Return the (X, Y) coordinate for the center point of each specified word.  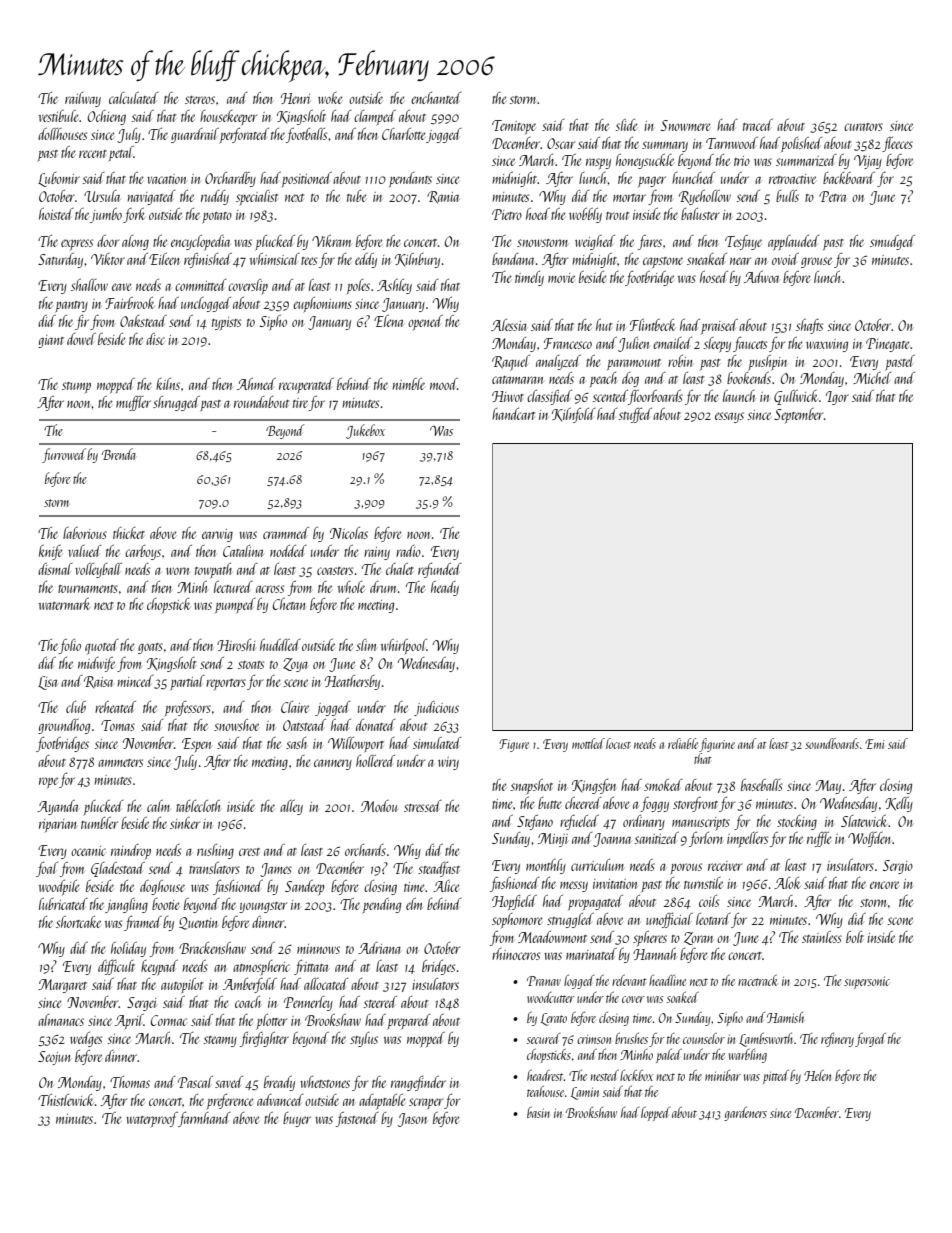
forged (870, 1040)
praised (719, 326)
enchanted (436, 98)
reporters (226, 684)
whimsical (275, 259)
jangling (126, 905)
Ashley (394, 286)
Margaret (62, 986)
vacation (166, 179)
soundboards (832, 743)
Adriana (379, 948)
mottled (588, 743)
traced (758, 125)
